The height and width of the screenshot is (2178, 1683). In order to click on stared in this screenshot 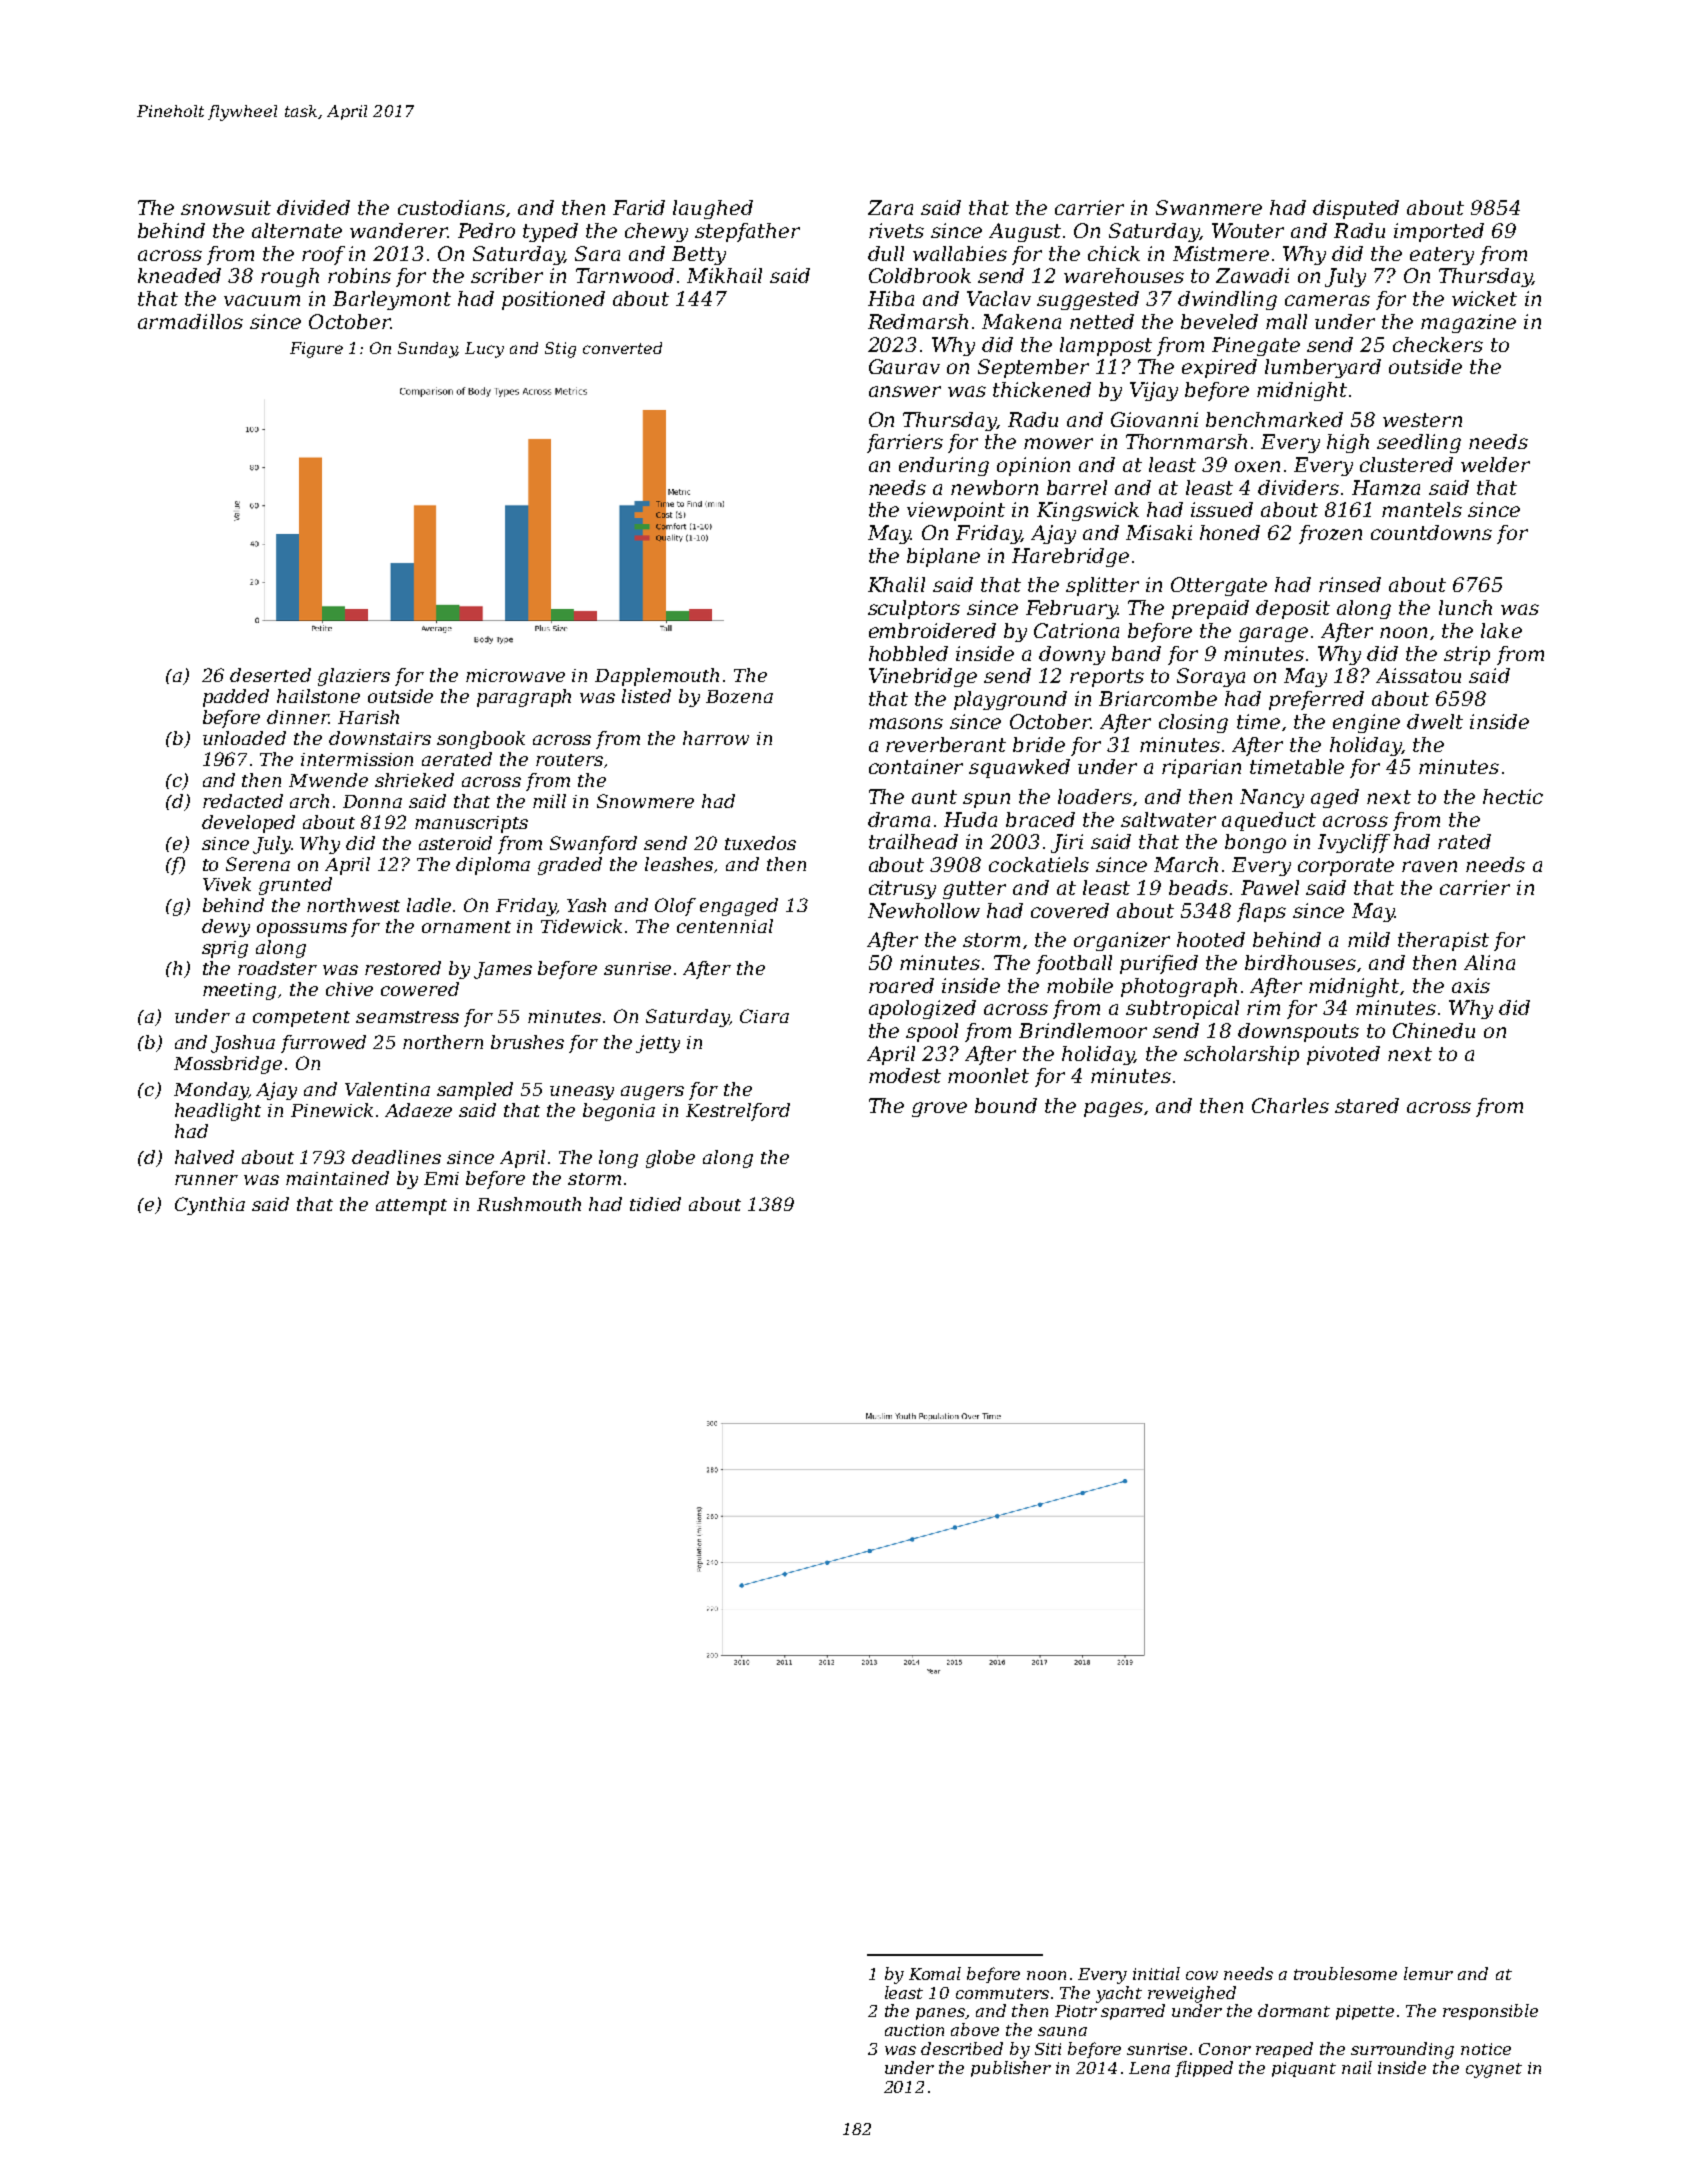, I will do `click(1367, 1105)`.
